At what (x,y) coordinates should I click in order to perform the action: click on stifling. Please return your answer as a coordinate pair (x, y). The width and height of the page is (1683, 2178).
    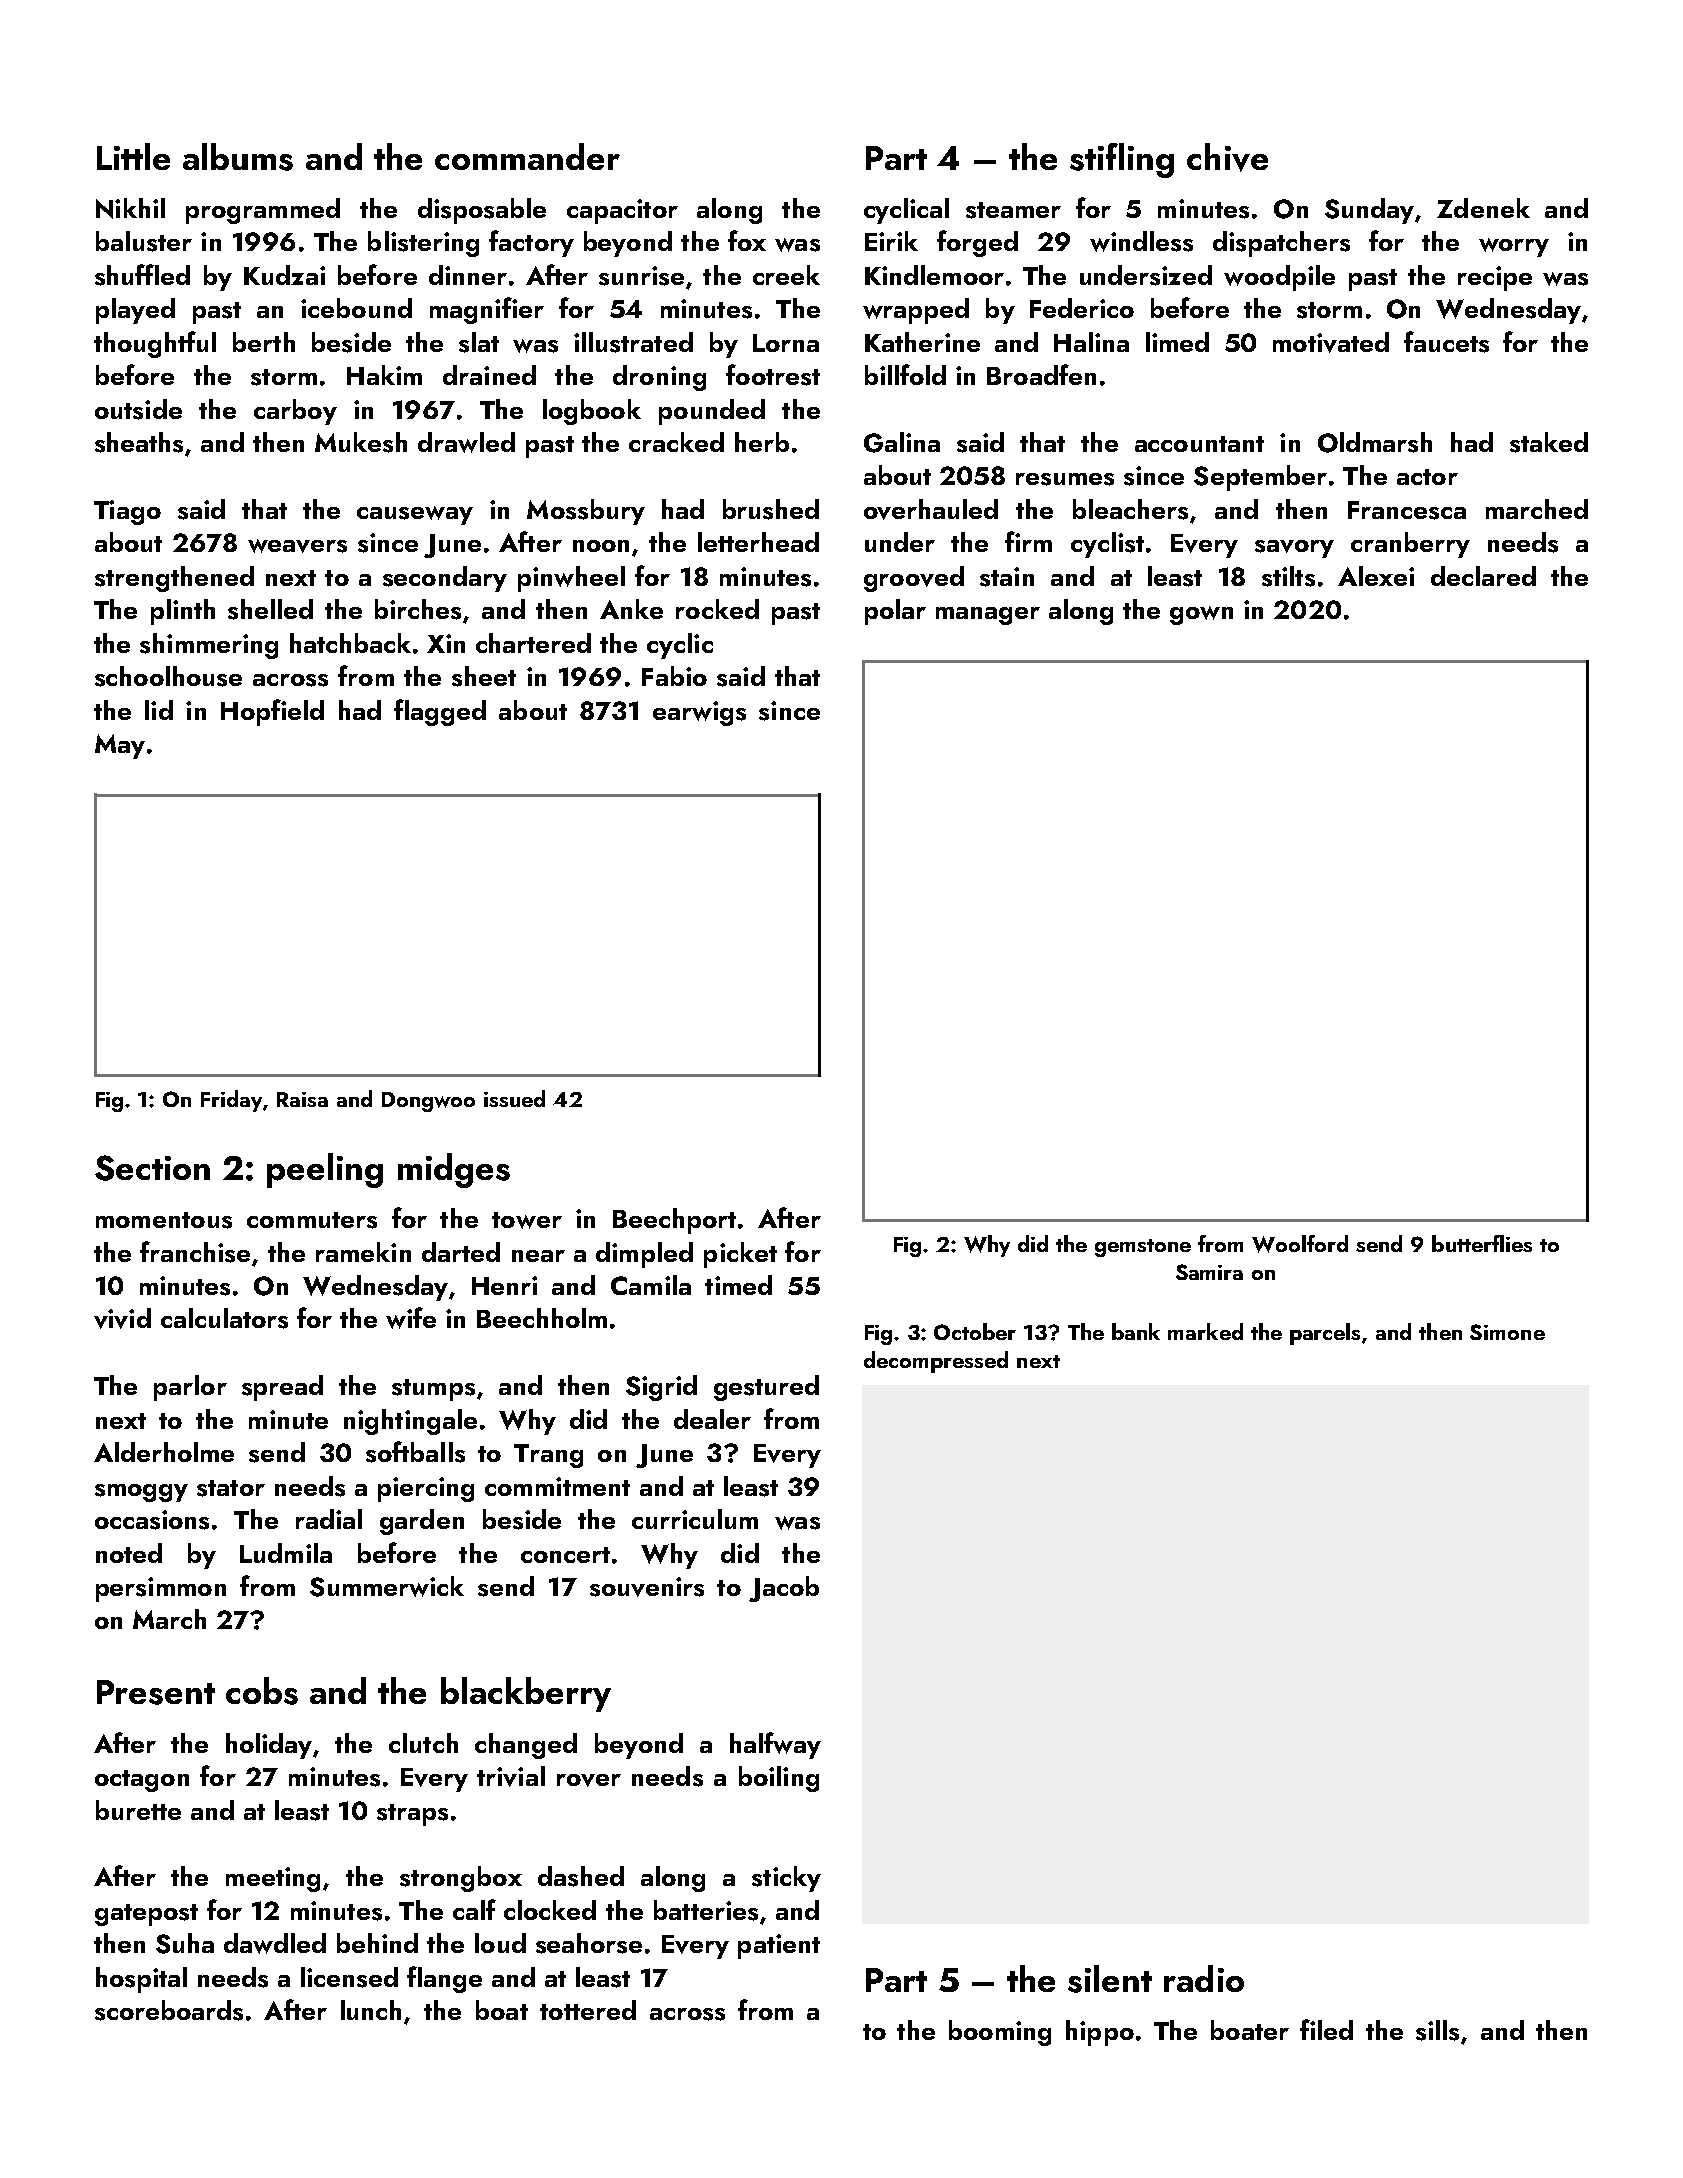
    Looking at the image, I should click on (1122, 160).
